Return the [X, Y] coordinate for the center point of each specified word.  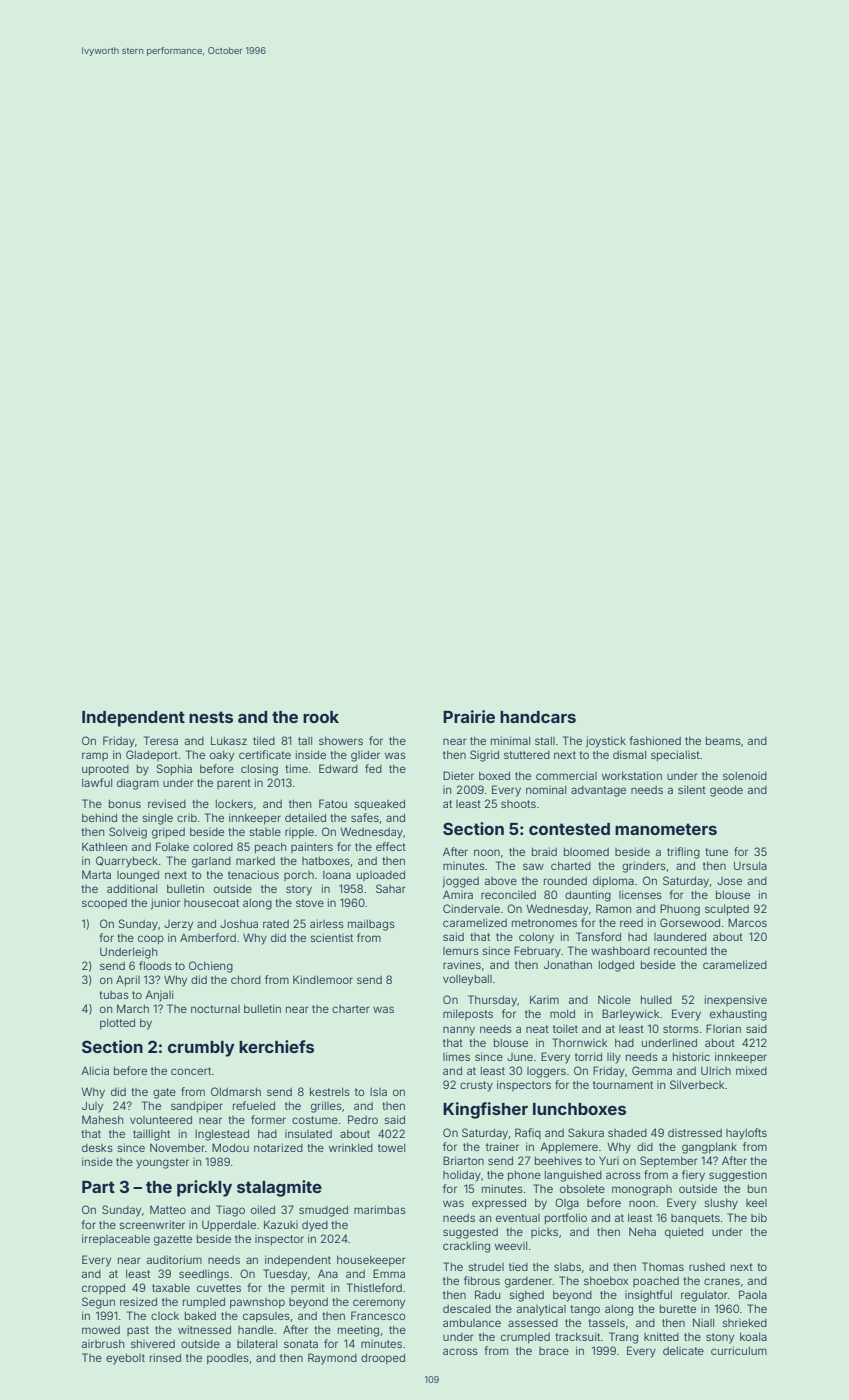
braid [544, 851]
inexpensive [736, 1000]
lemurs [461, 951]
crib [187, 818]
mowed [101, 1330]
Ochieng [211, 967]
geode [726, 791]
